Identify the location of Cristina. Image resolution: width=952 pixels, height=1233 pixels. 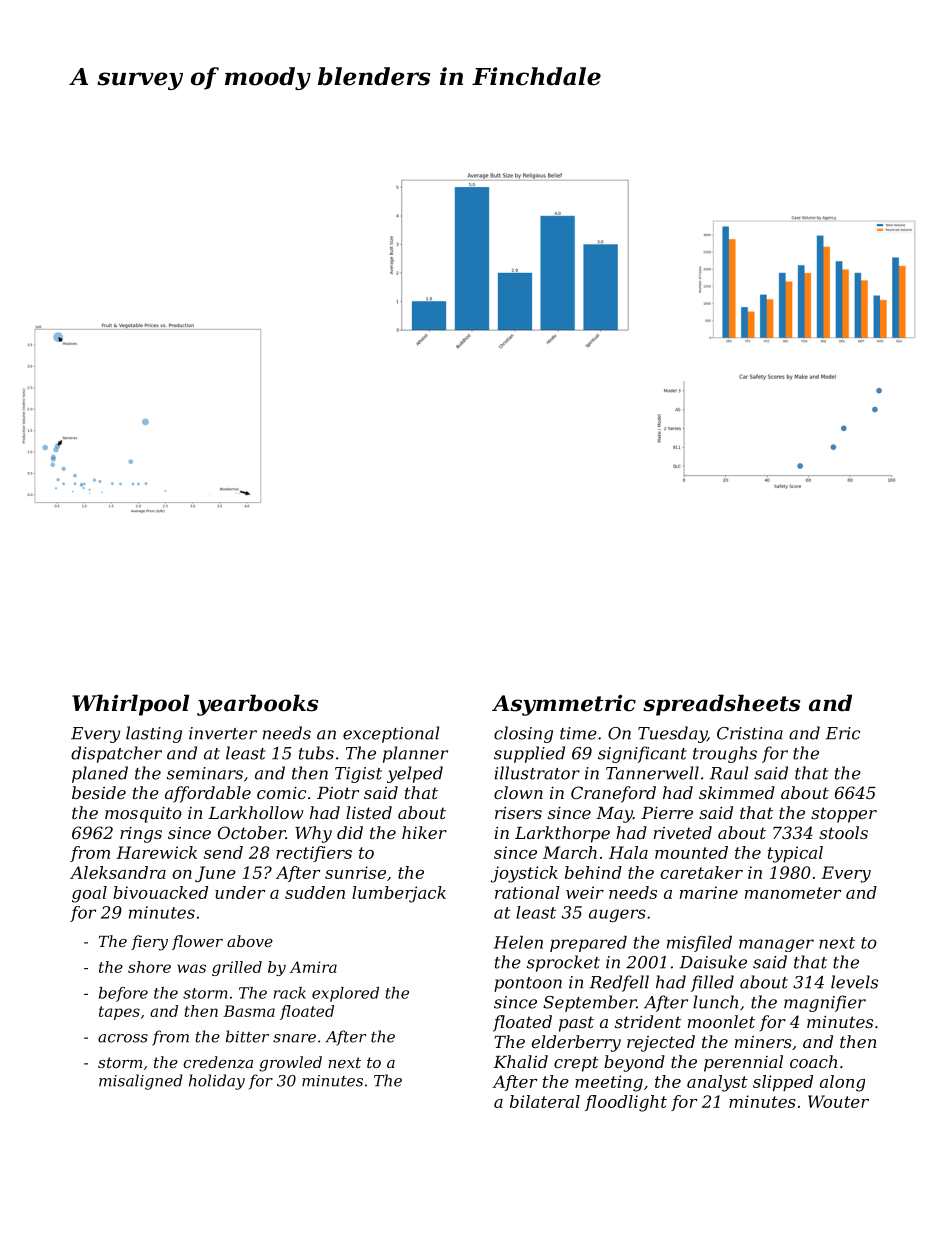
(750, 733).
